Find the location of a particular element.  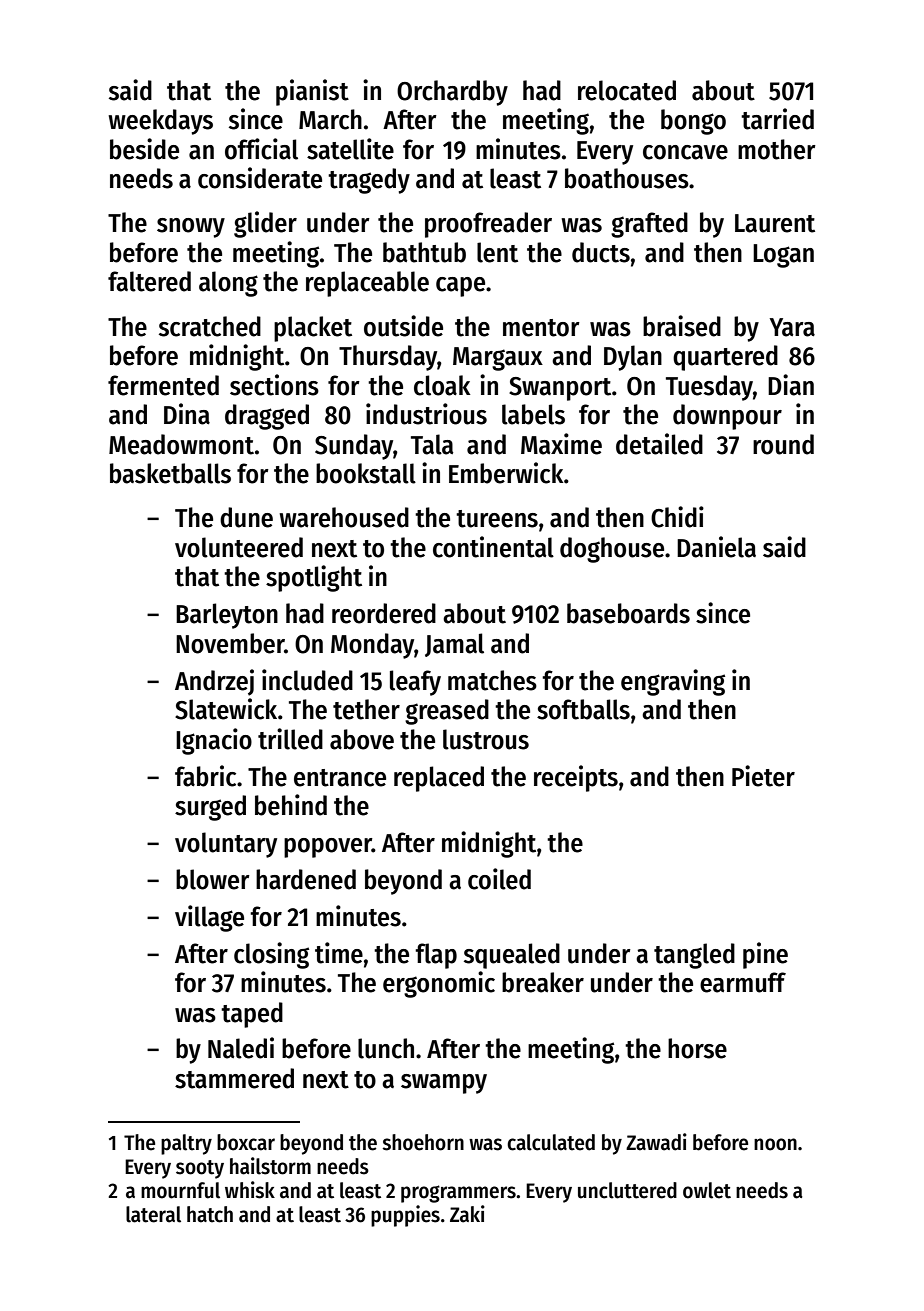

replaced is located at coordinates (439, 779).
